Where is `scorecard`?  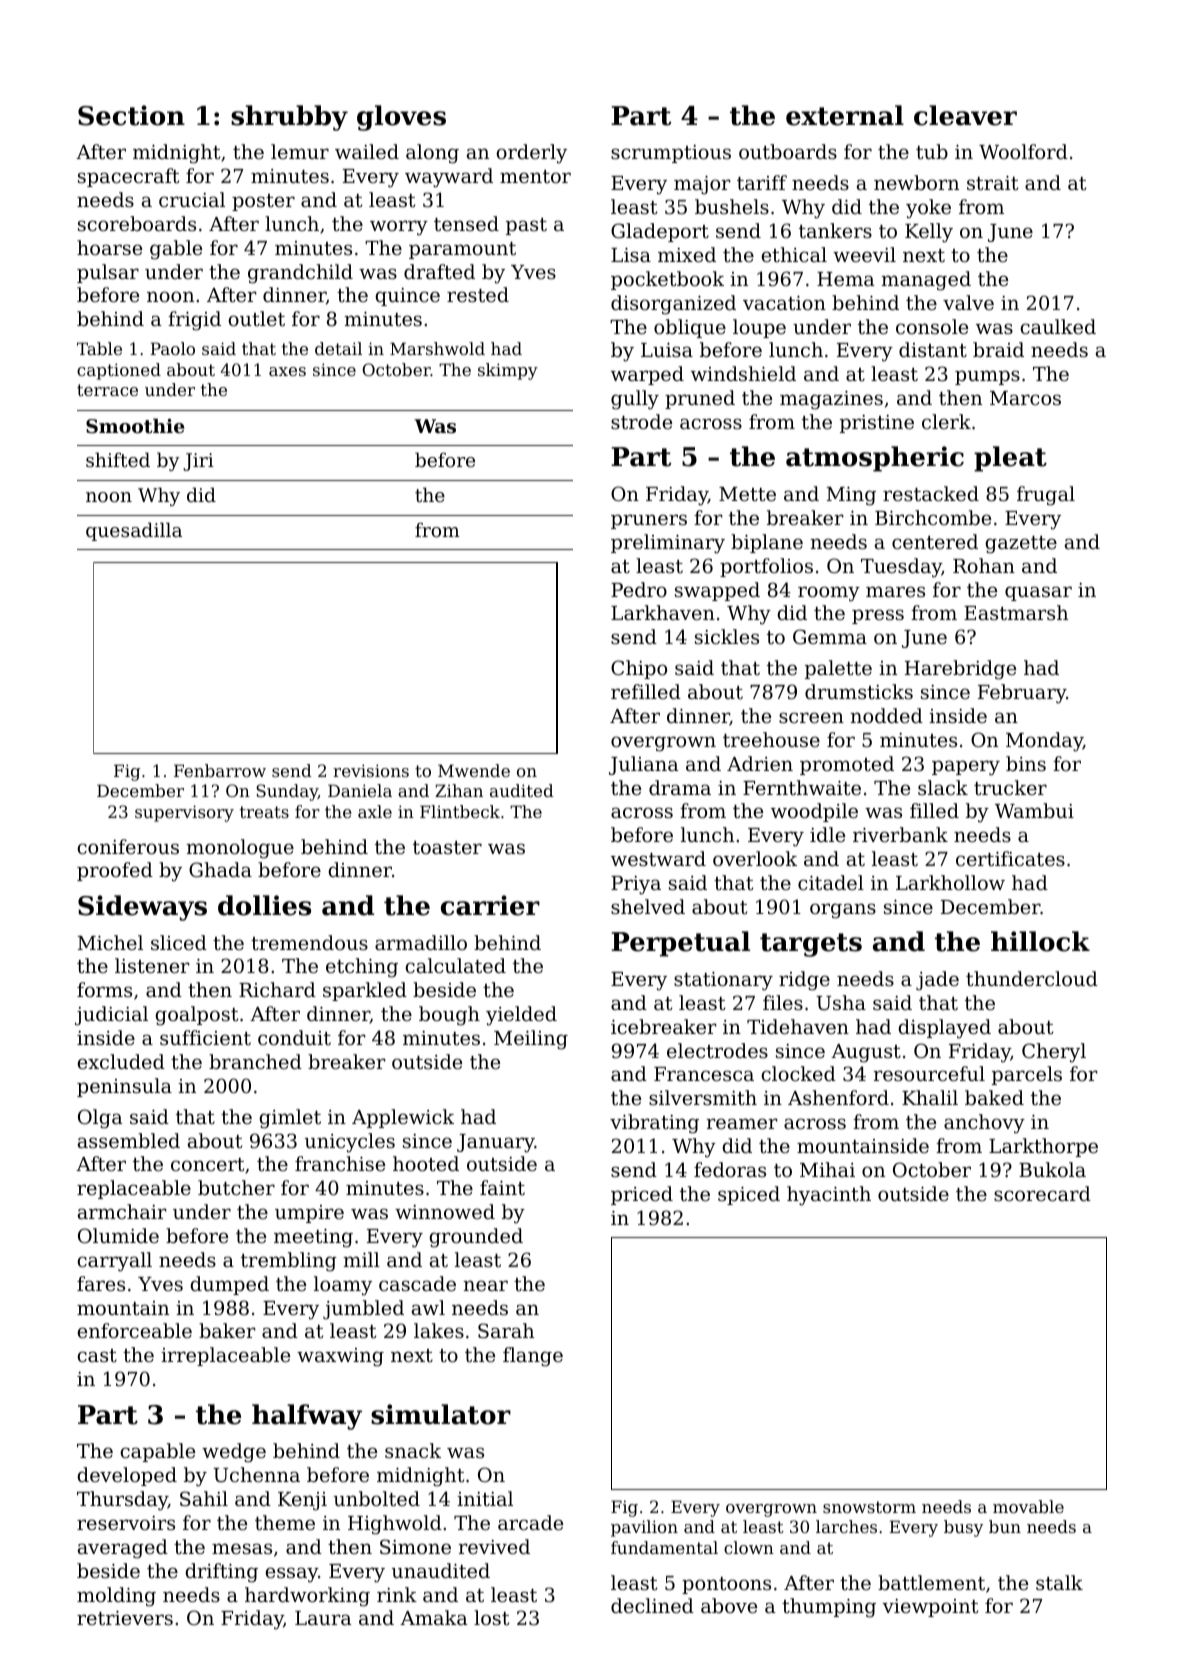
scorecard is located at coordinates (1042, 1193).
